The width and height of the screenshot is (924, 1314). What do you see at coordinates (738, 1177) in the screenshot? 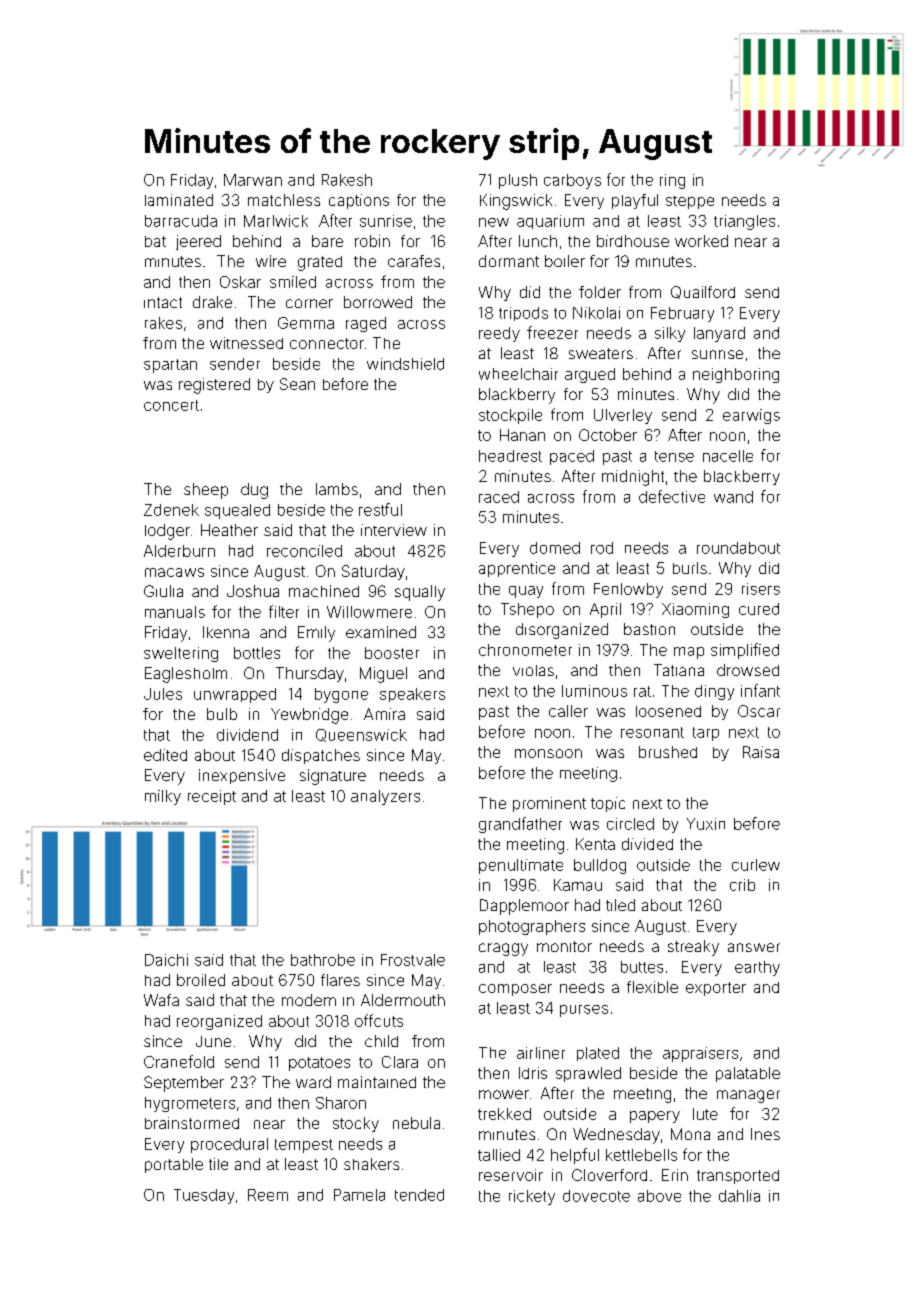
I see `transported` at bounding box center [738, 1177].
